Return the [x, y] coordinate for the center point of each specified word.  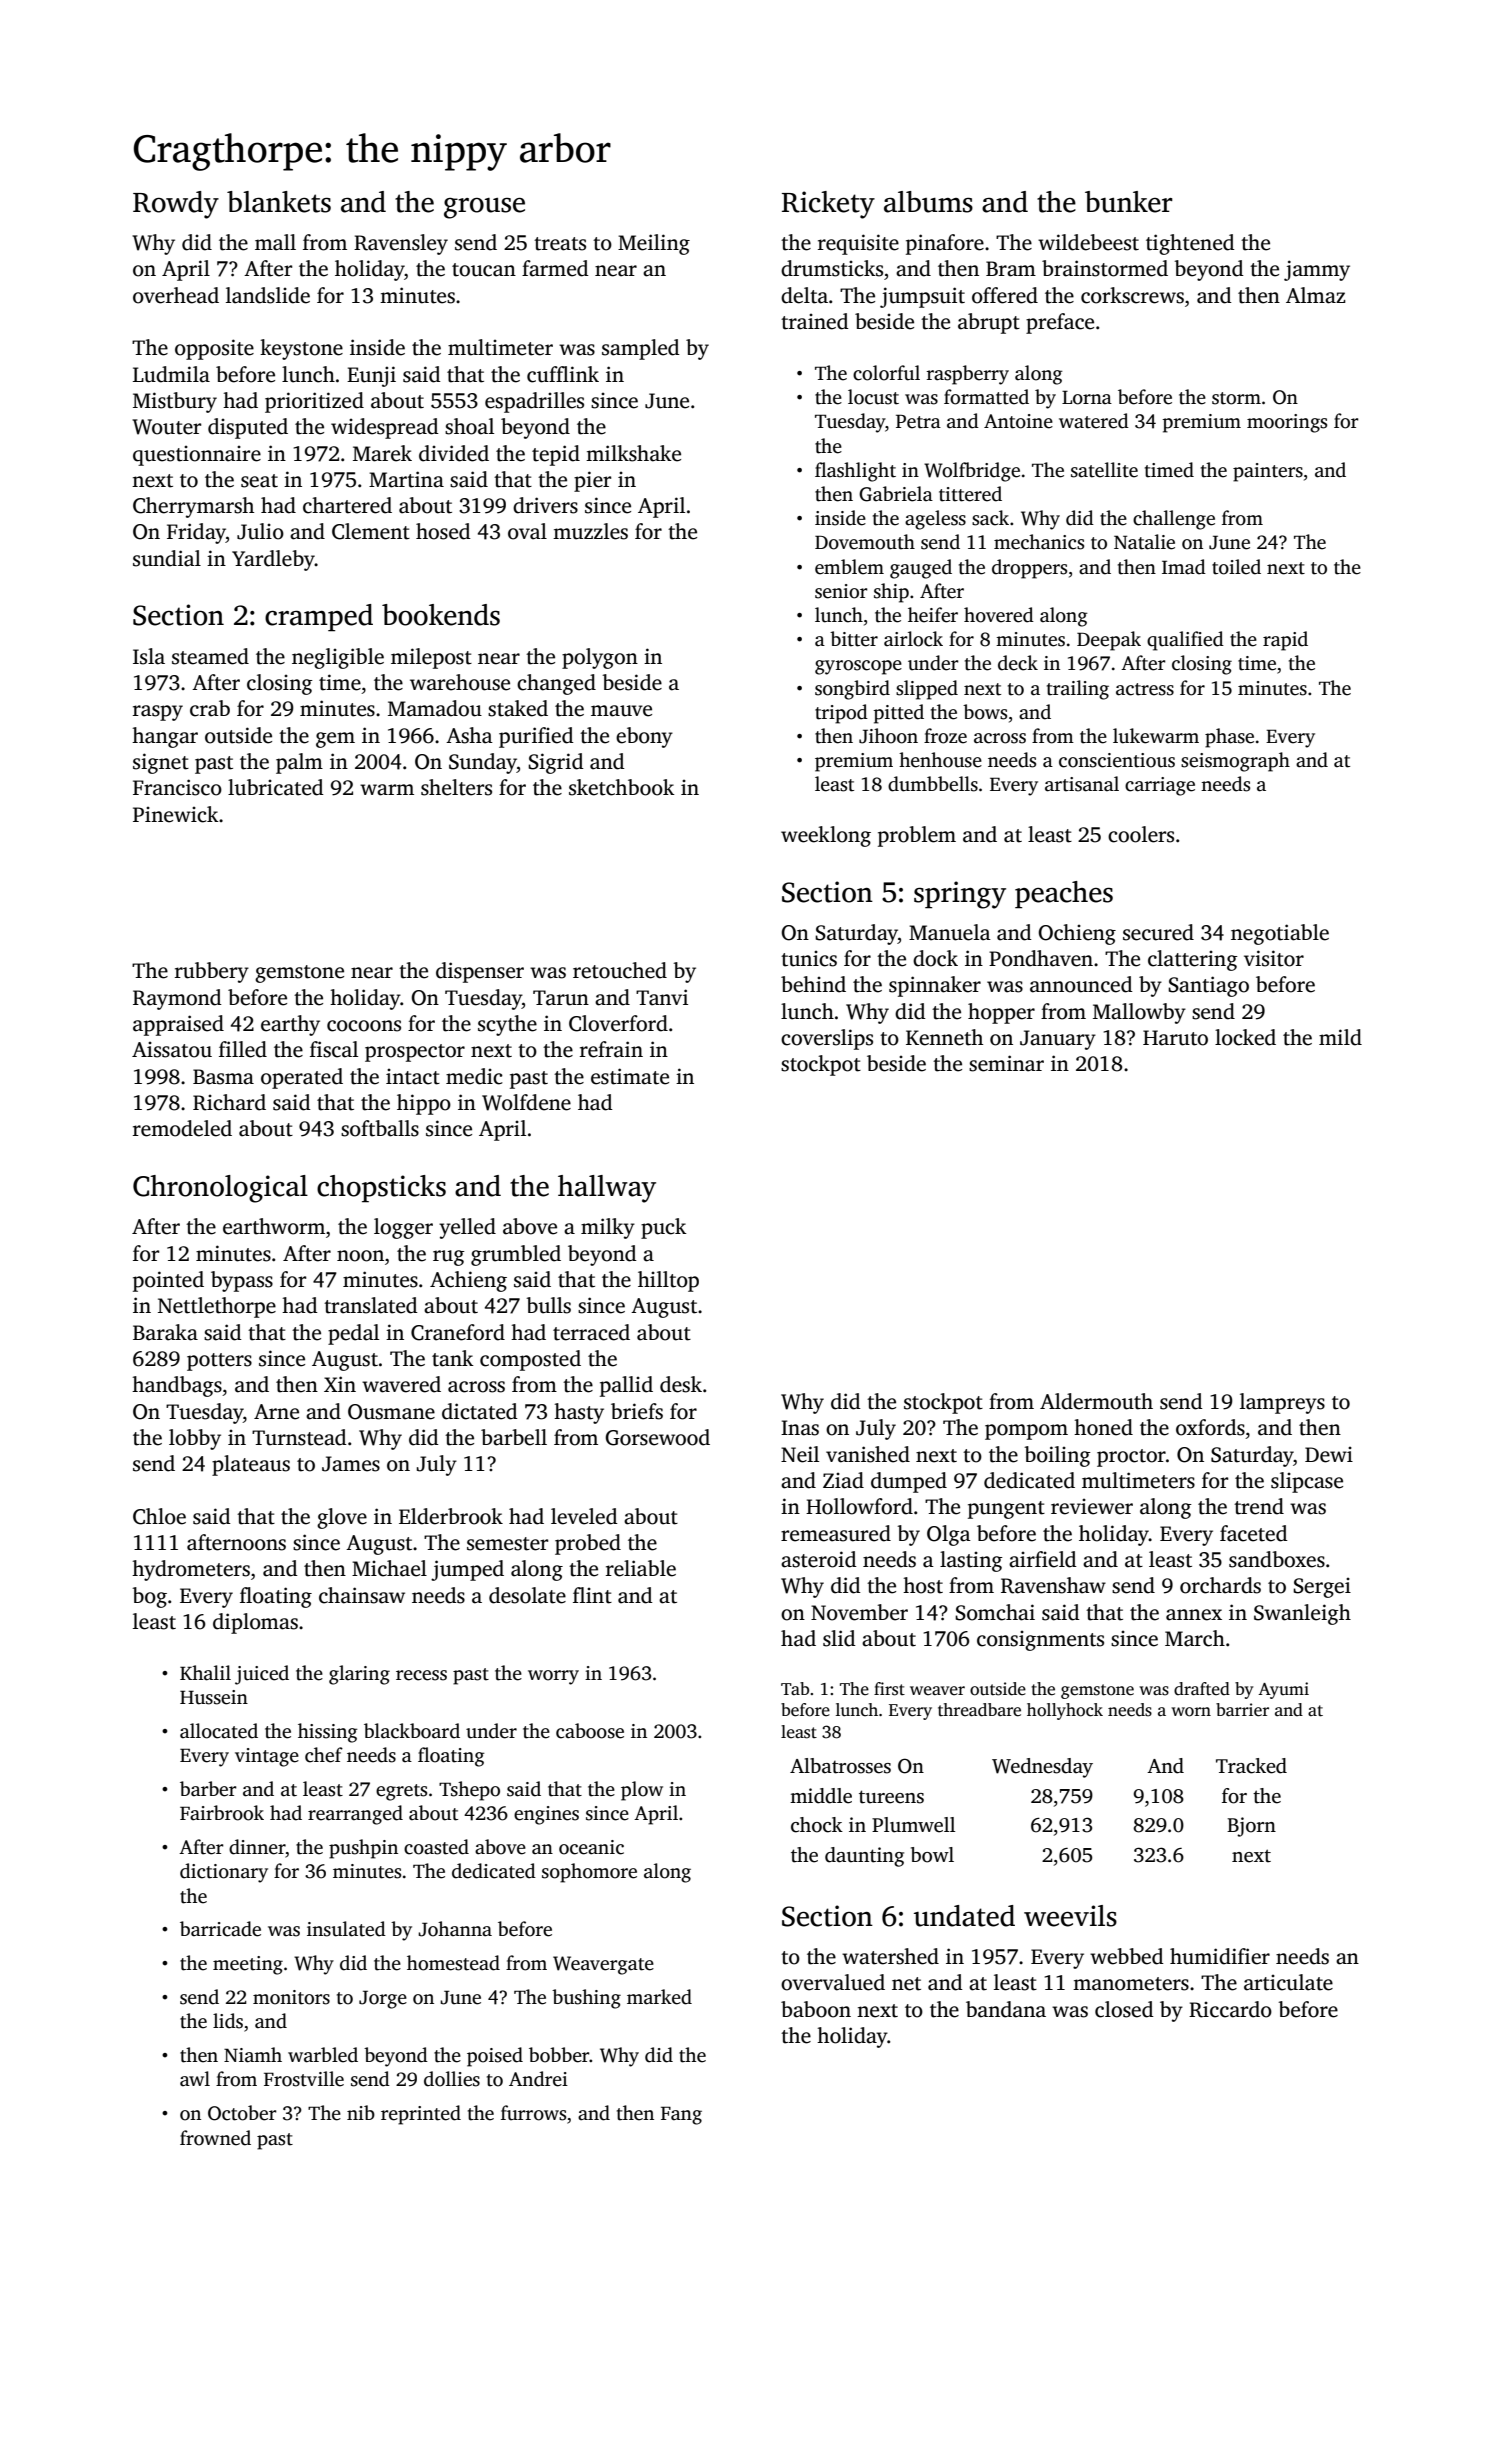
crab [210, 708]
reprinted [421, 2115]
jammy [1317, 270]
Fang [681, 2115]
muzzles [590, 531]
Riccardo [1230, 2009]
